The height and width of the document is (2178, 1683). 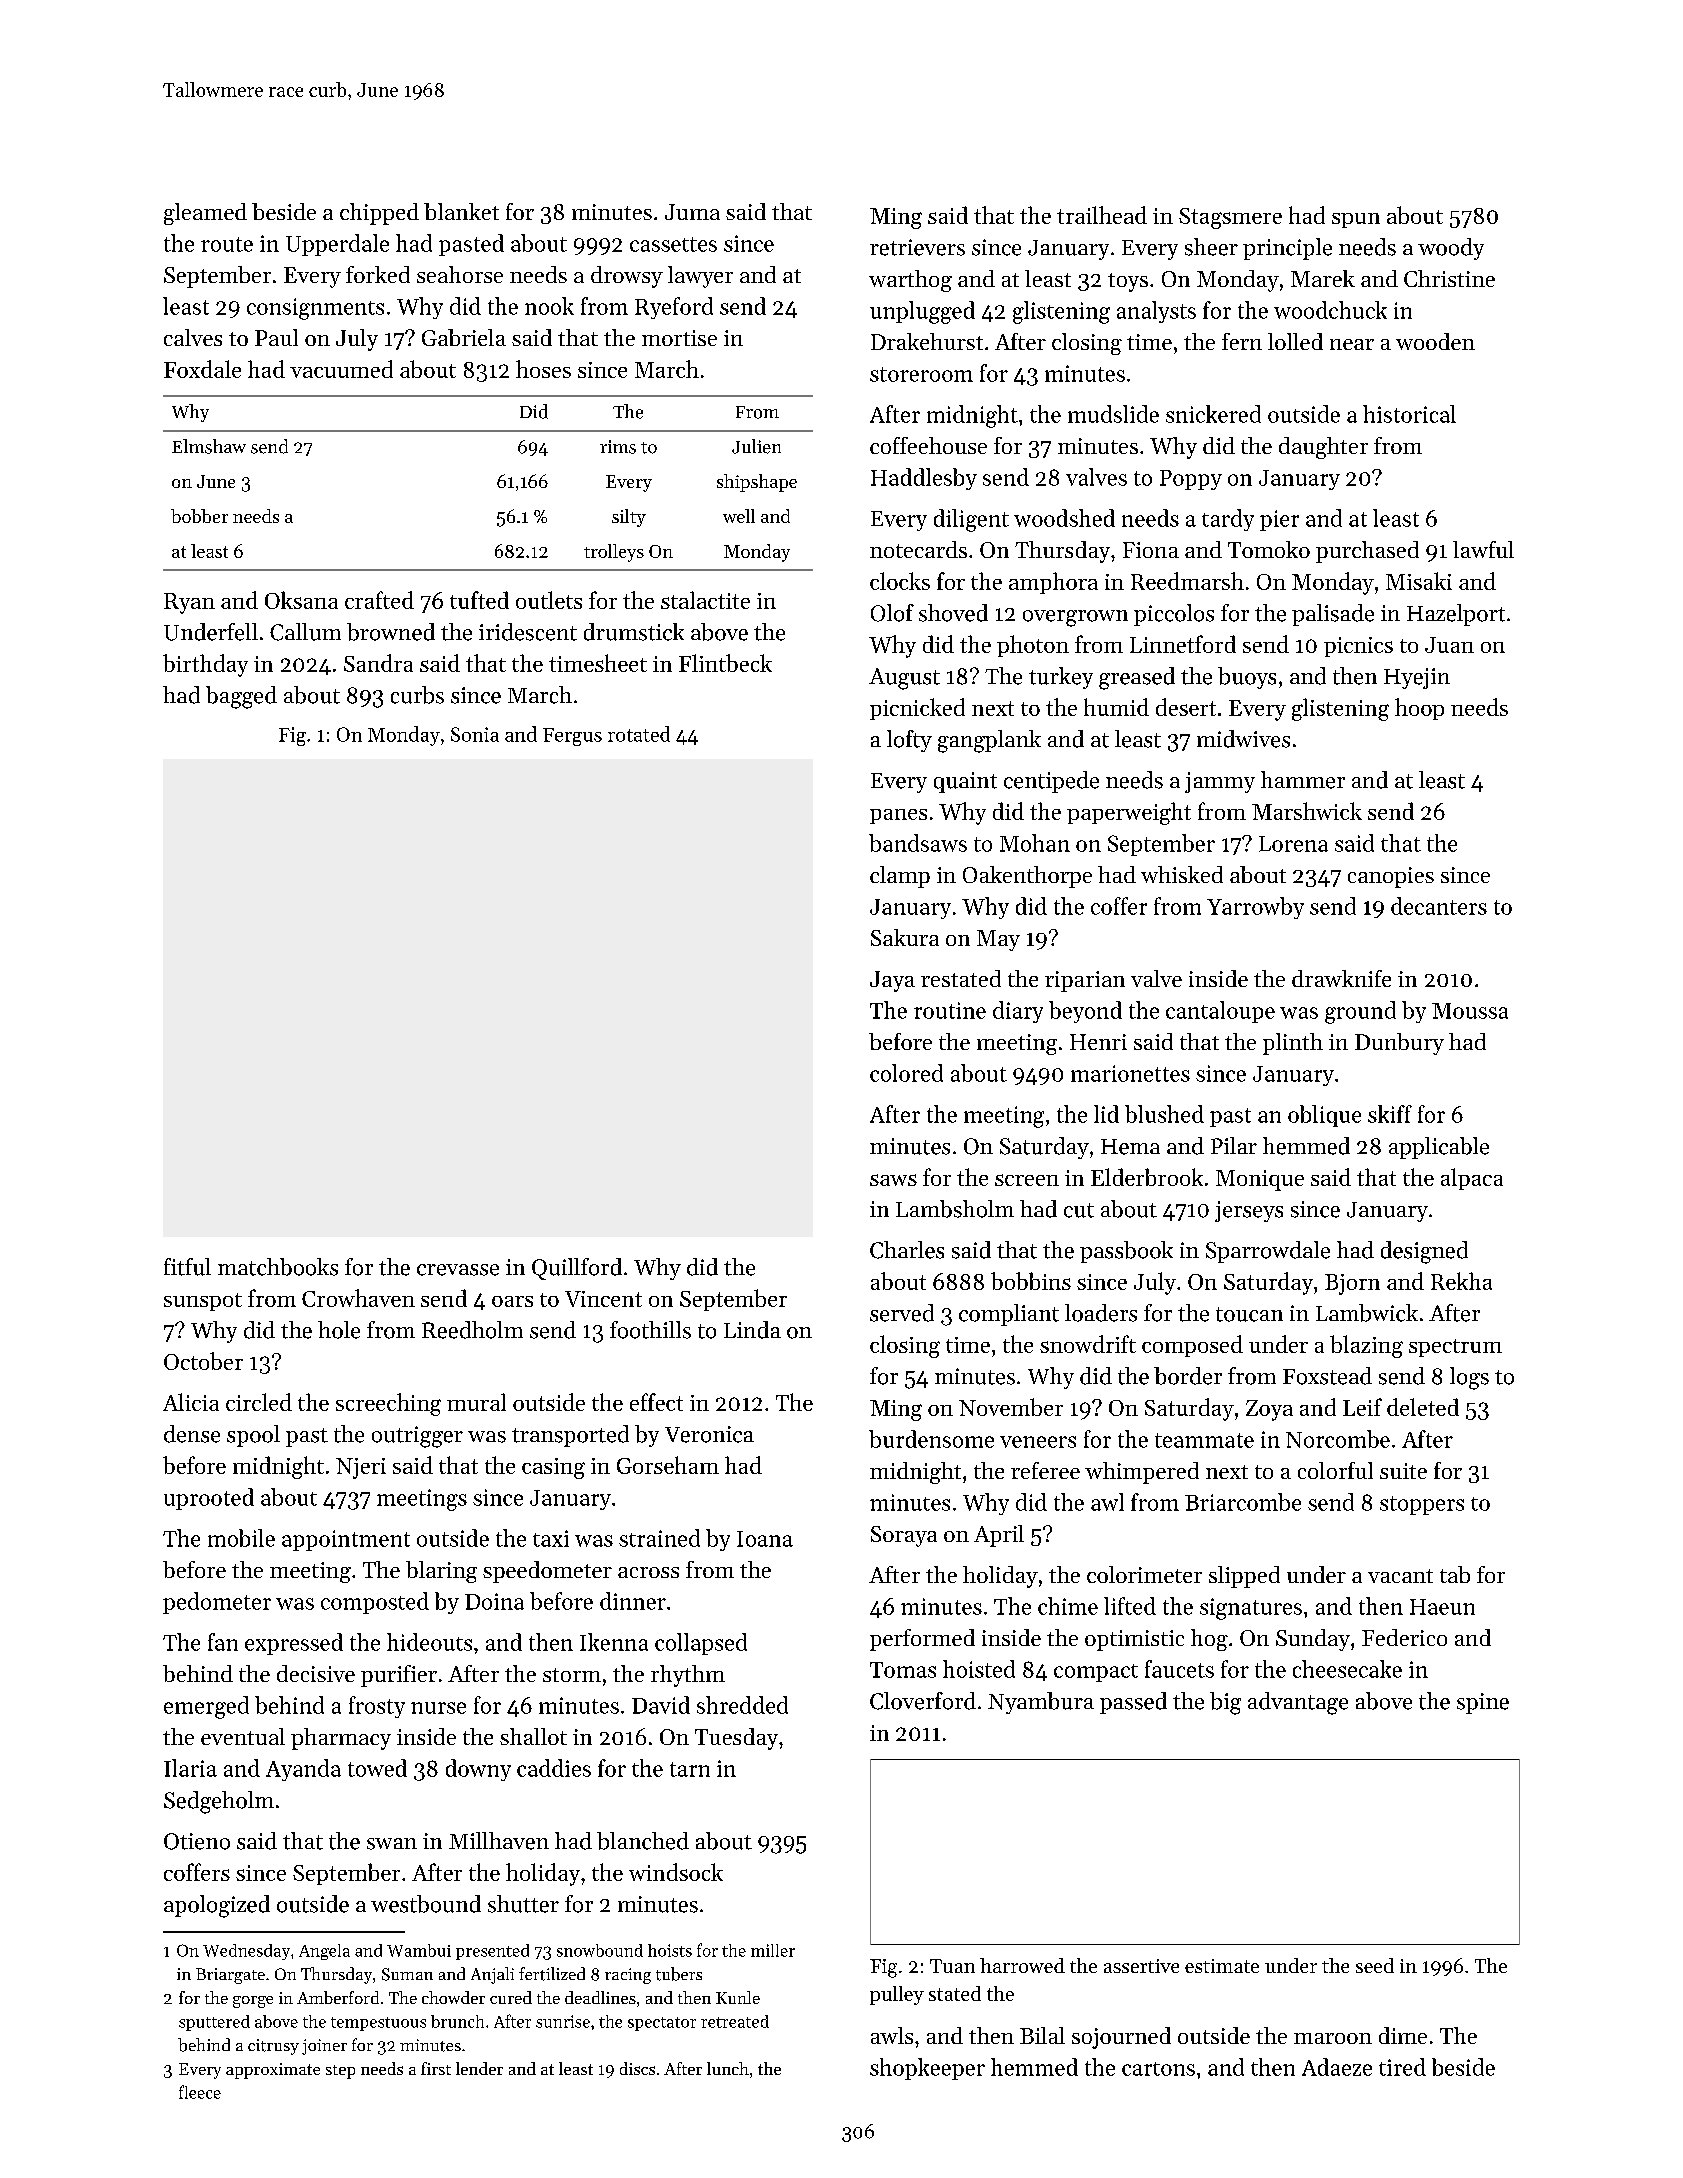 What do you see at coordinates (203, 1302) in the document?
I see `sunspot` at bounding box center [203, 1302].
